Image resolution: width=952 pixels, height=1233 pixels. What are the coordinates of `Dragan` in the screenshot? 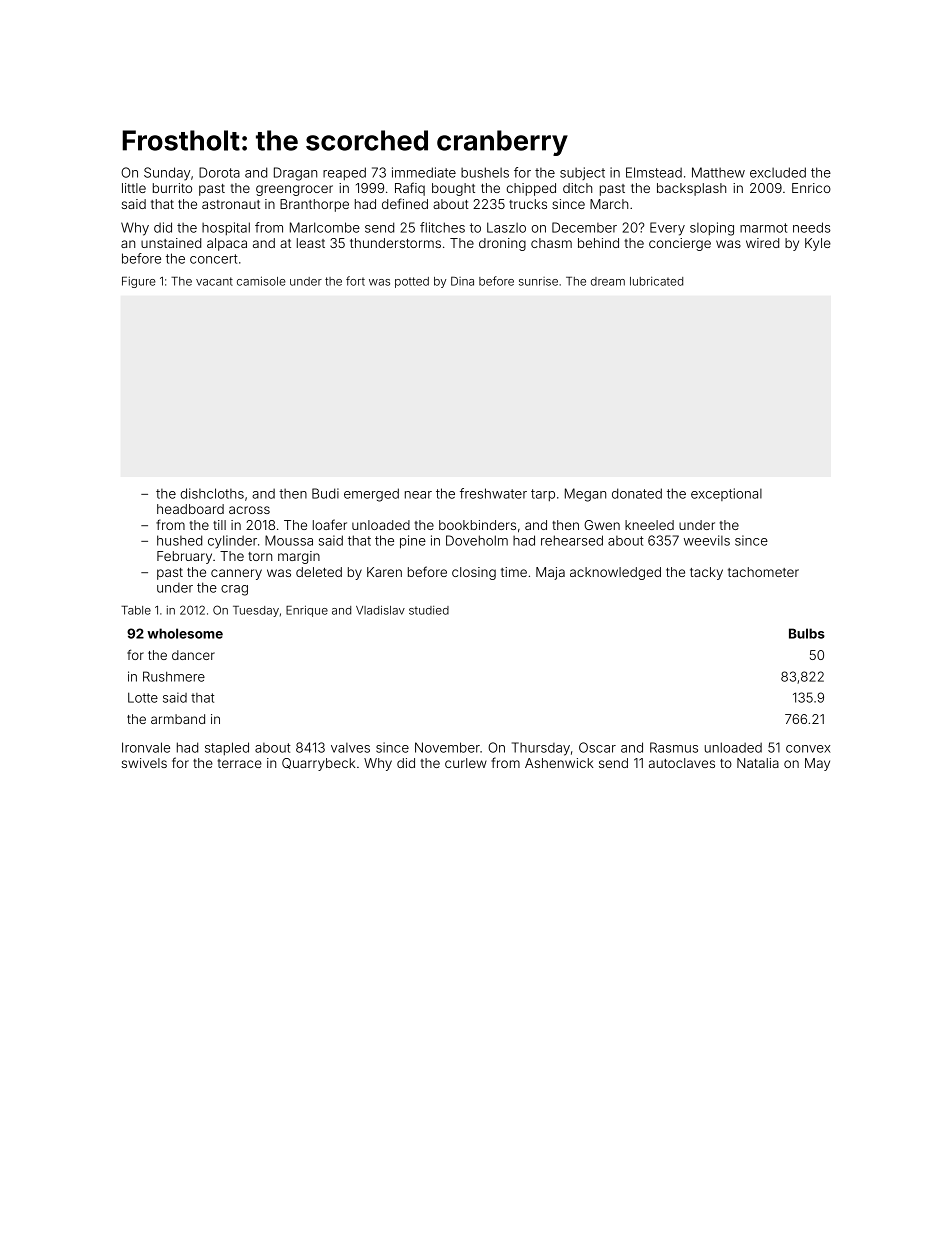 It's located at (295, 174).
